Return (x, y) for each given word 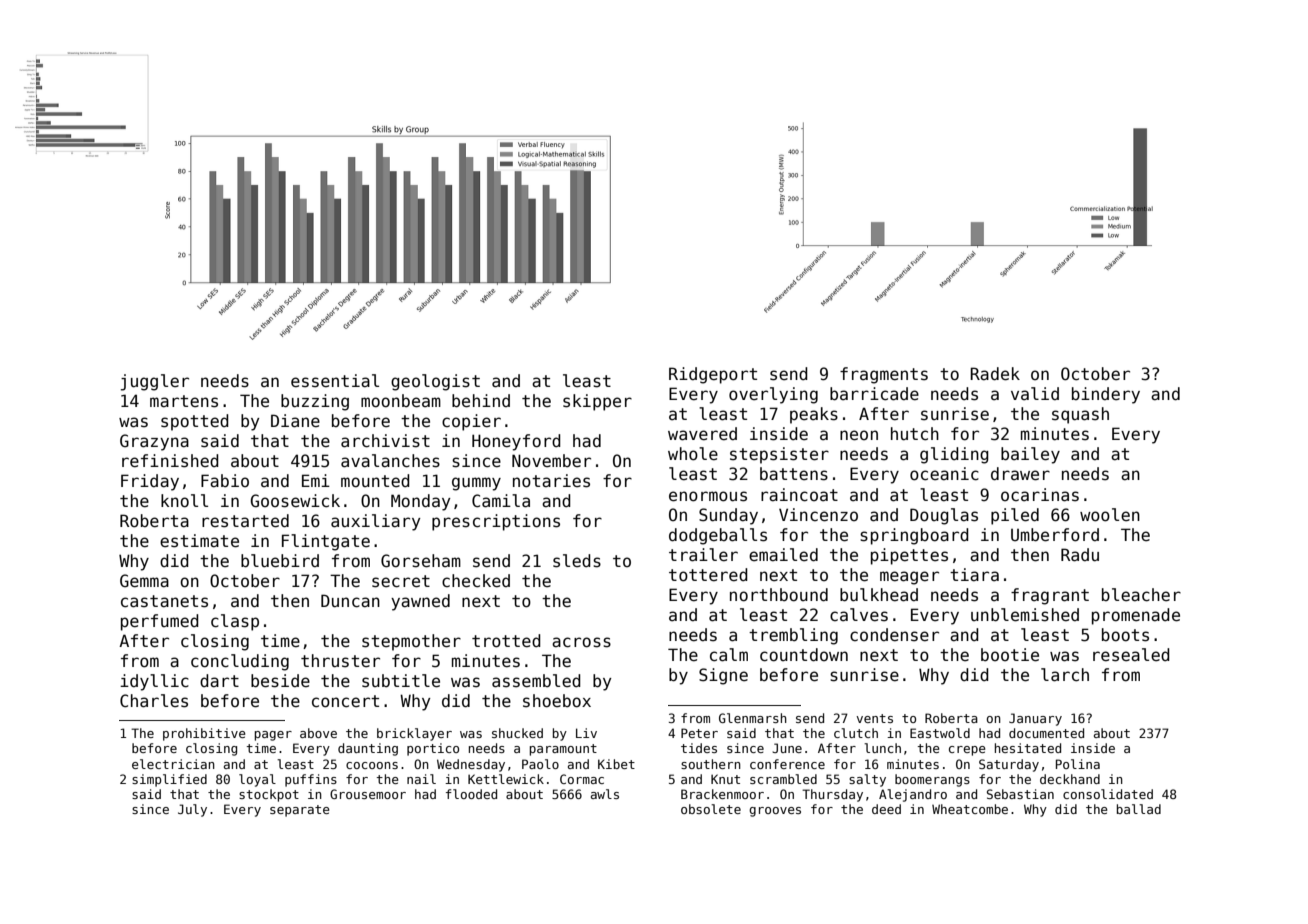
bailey (1030, 455)
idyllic (154, 682)
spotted (195, 422)
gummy (476, 484)
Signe (723, 676)
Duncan (350, 601)
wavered (702, 434)
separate (299, 811)
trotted (506, 641)
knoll (184, 501)
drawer (1020, 474)
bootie (1010, 655)
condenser (894, 635)
